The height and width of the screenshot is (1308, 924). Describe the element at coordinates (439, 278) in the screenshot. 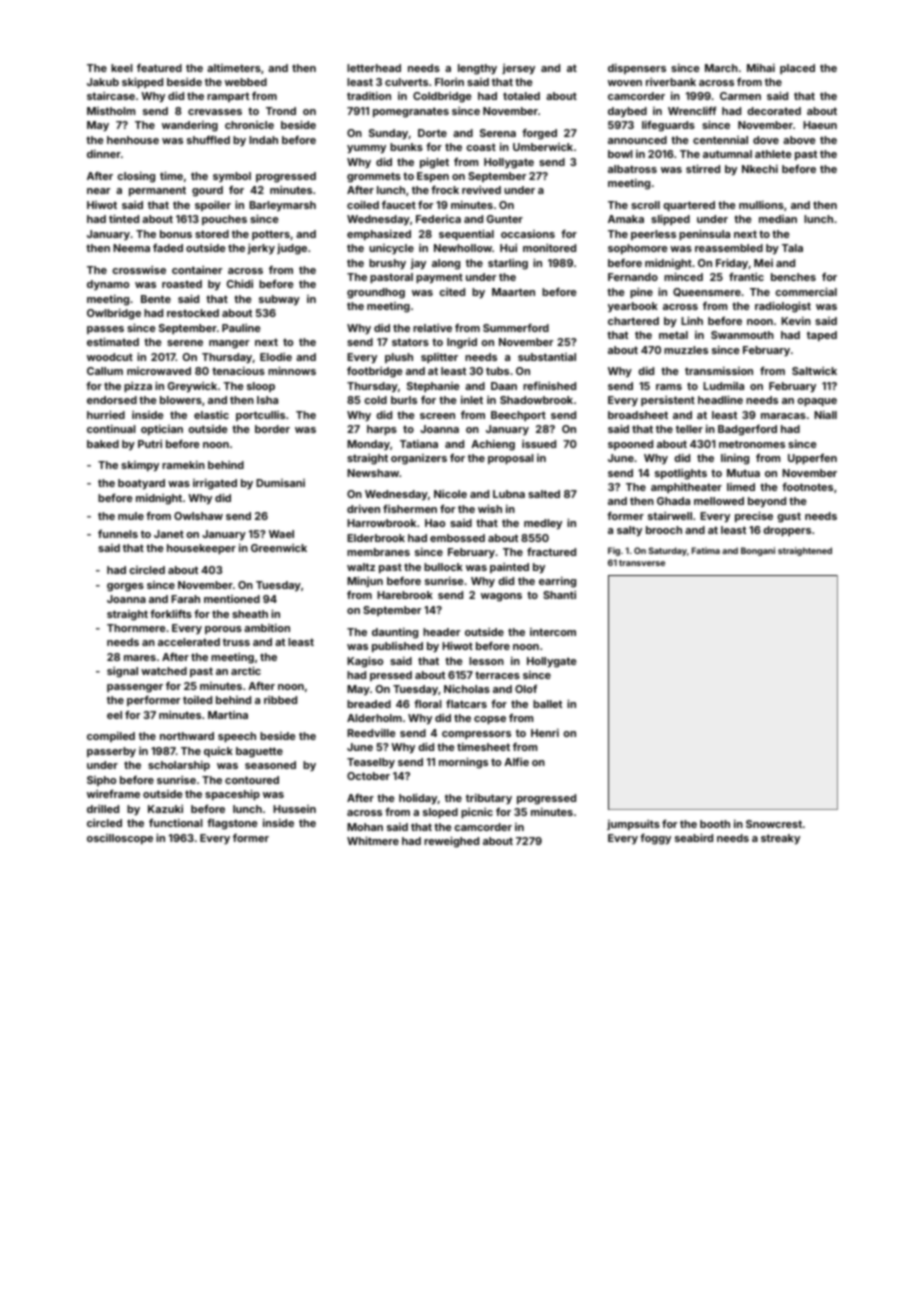

I see `payment` at that location.
